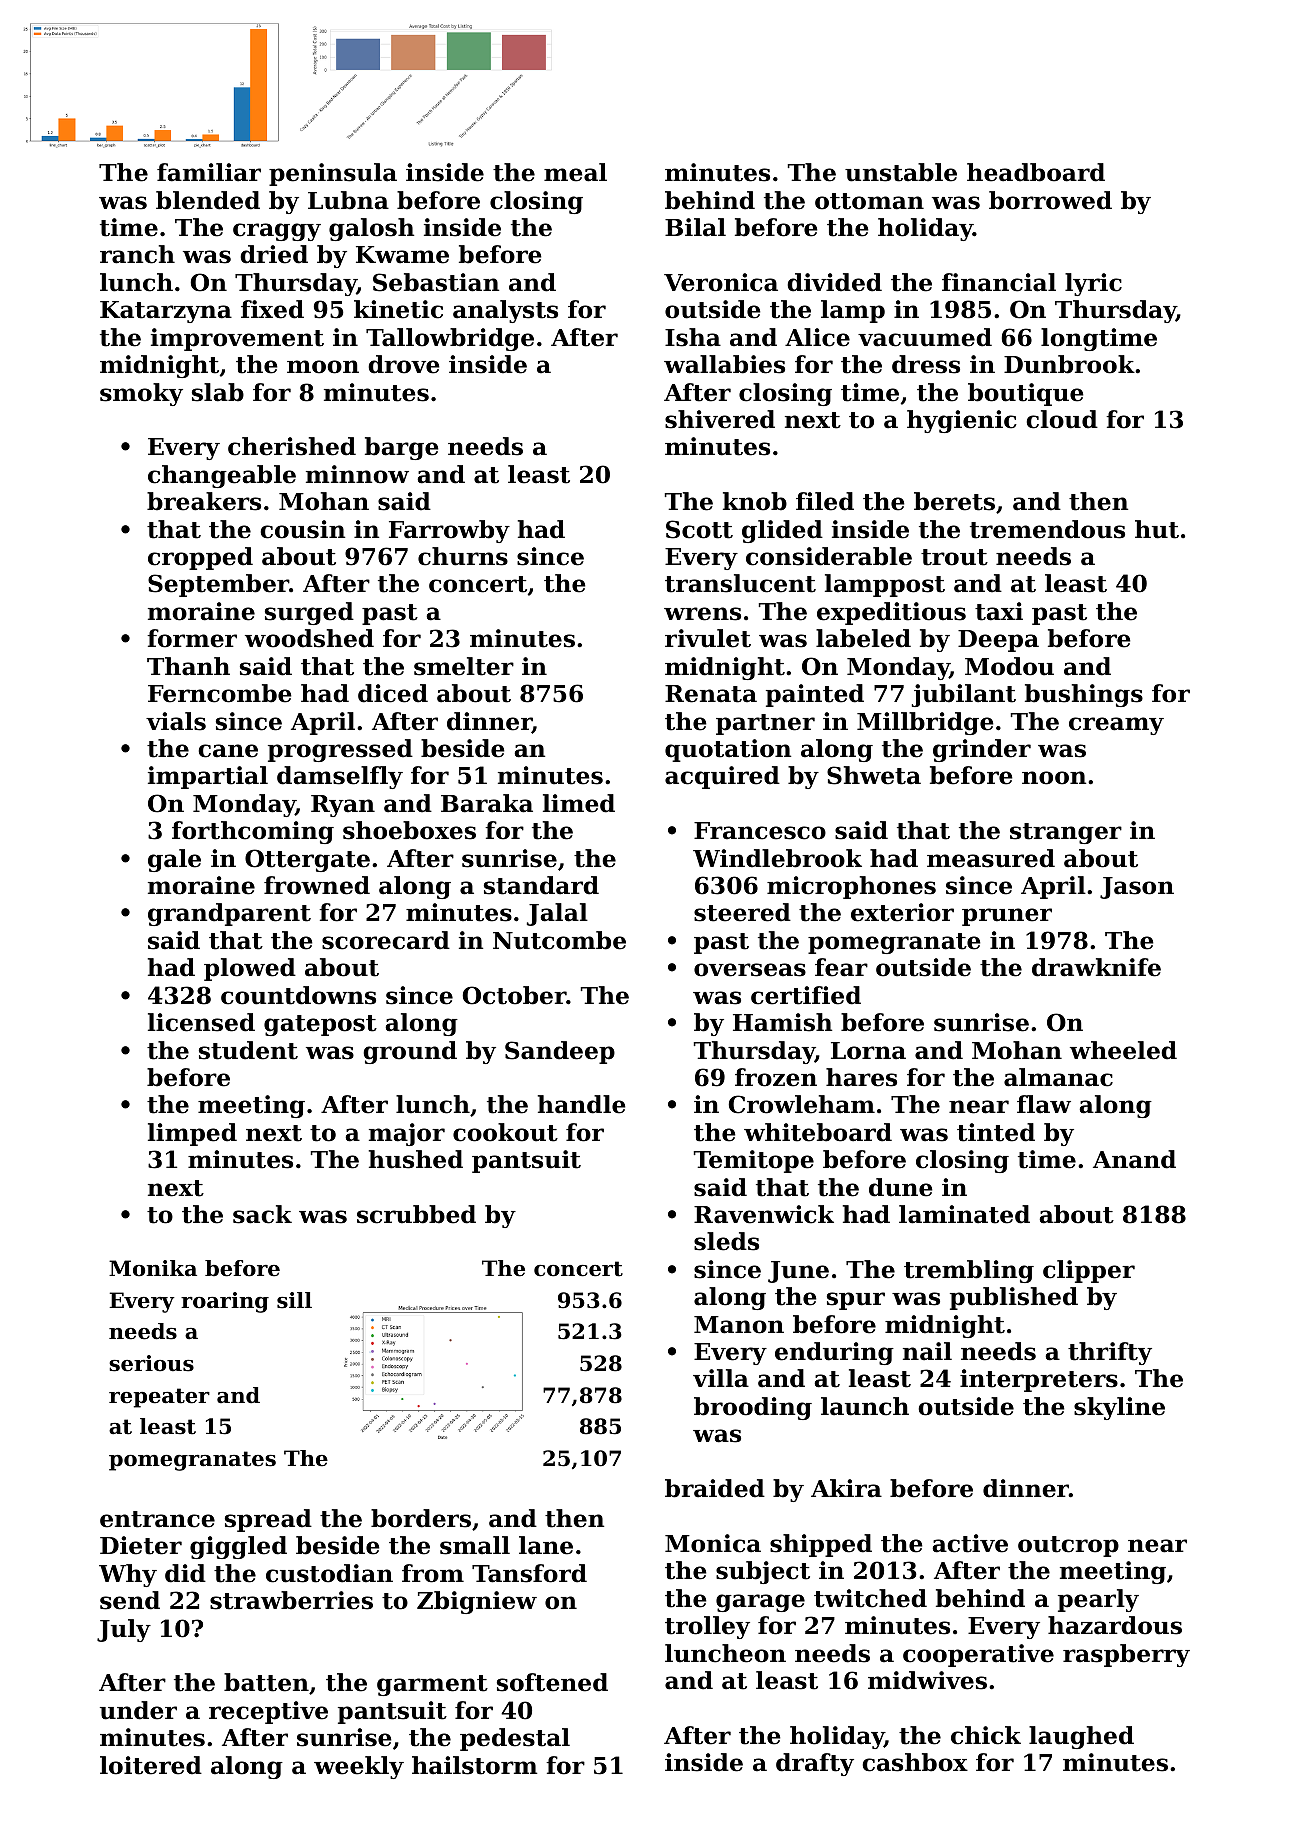 The height and width of the screenshot is (1835, 1297). What do you see at coordinates (151, 1363) in the screenshot?
I see `serious` at bounding box center [151, 1363].
